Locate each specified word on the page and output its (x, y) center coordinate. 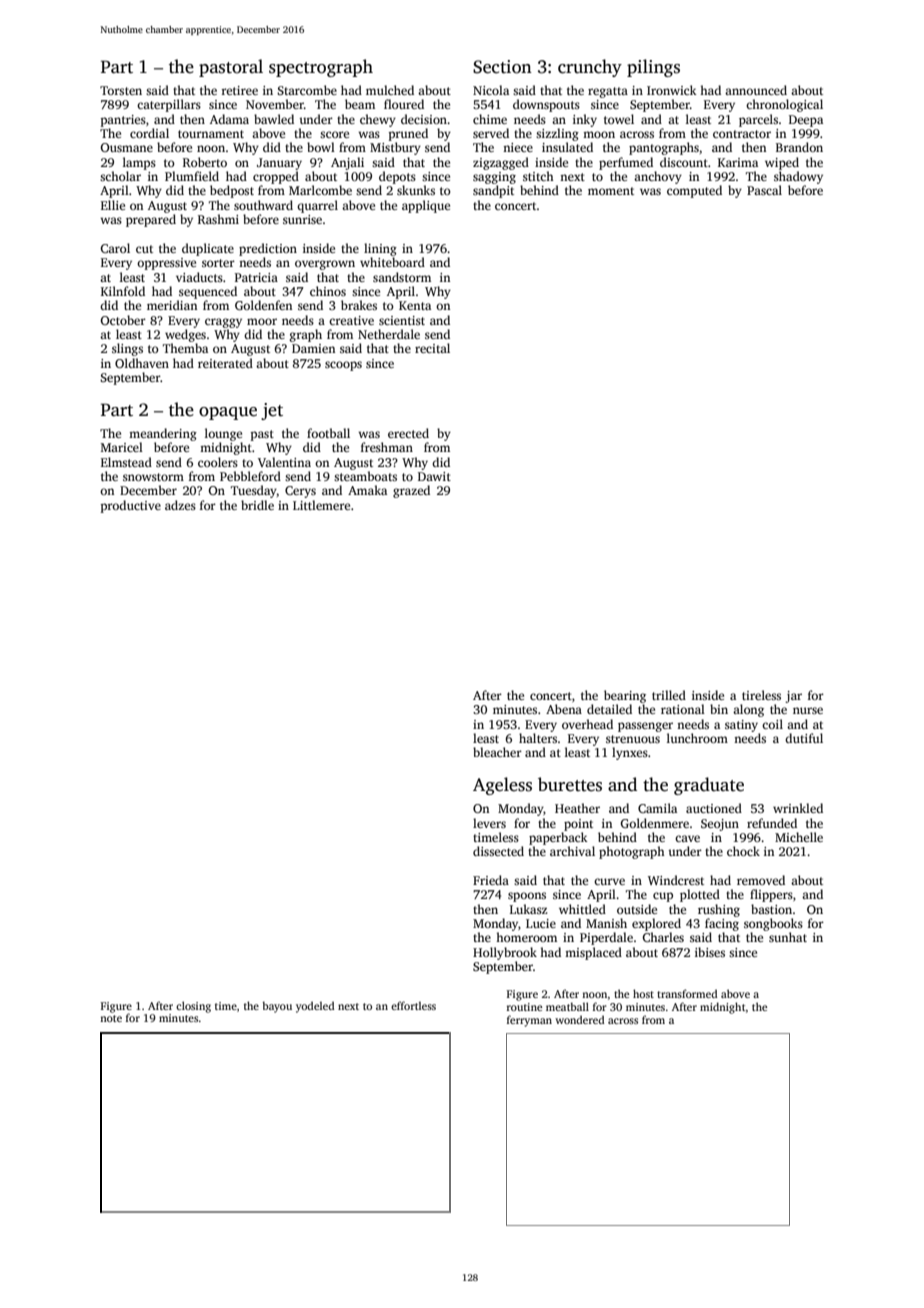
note (111, 1018)
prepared (151, 220)
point (578, 825)
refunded (772, 823)
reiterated (225, 363)
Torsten (121, 90)
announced (756, 90)
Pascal (764, 190)
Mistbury (395, 148)
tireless (761, 695)
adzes (180, 505)
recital (432, 348)
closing (193, 1007)
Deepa (806, 121)
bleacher (497, 752)
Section (502, 67)
